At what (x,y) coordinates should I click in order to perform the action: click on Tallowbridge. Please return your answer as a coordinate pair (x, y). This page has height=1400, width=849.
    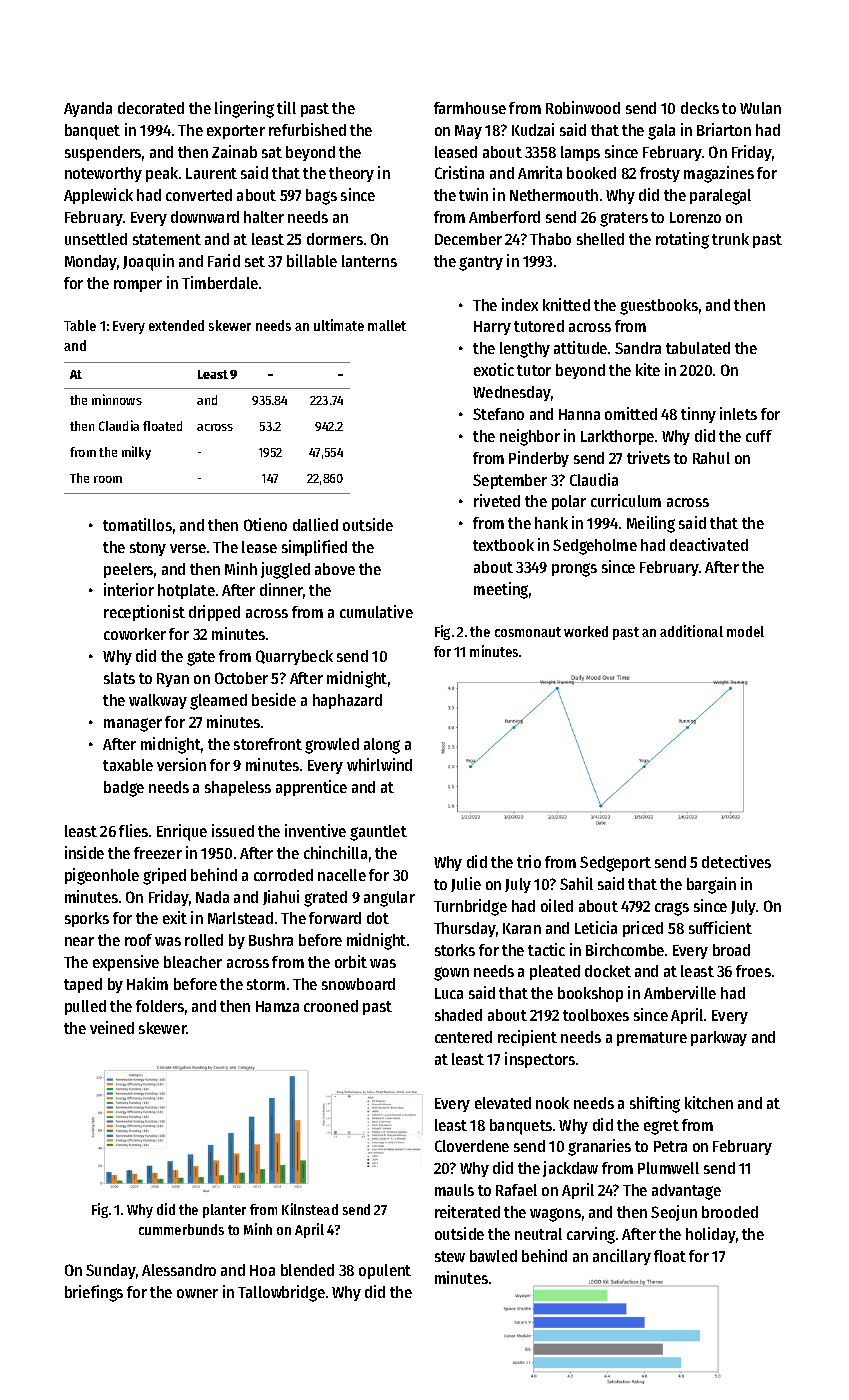
    Looking at the image, I should click on (281, 1293).
